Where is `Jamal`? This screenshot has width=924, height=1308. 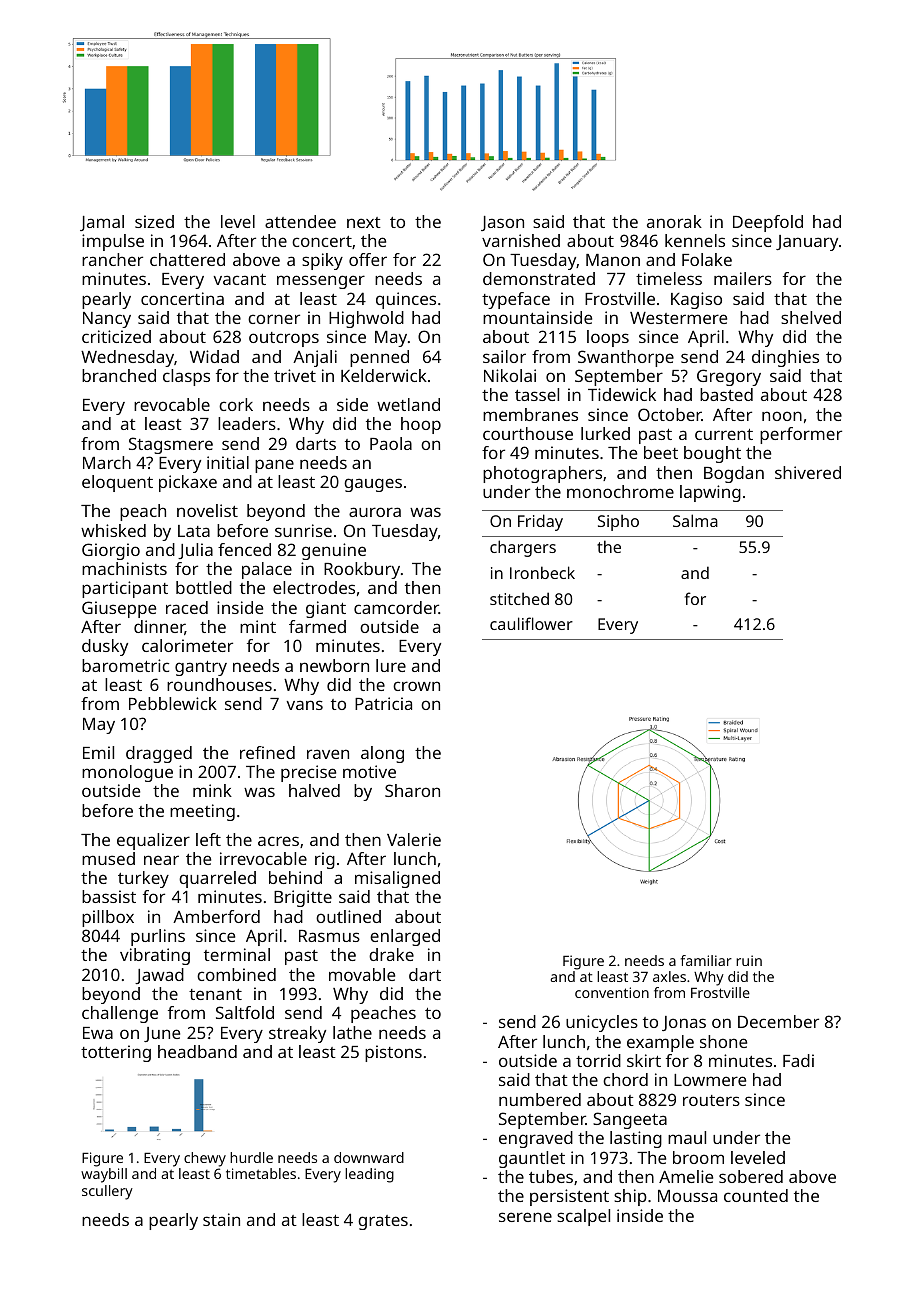
Jamal is located at coordinates (102, 223).
